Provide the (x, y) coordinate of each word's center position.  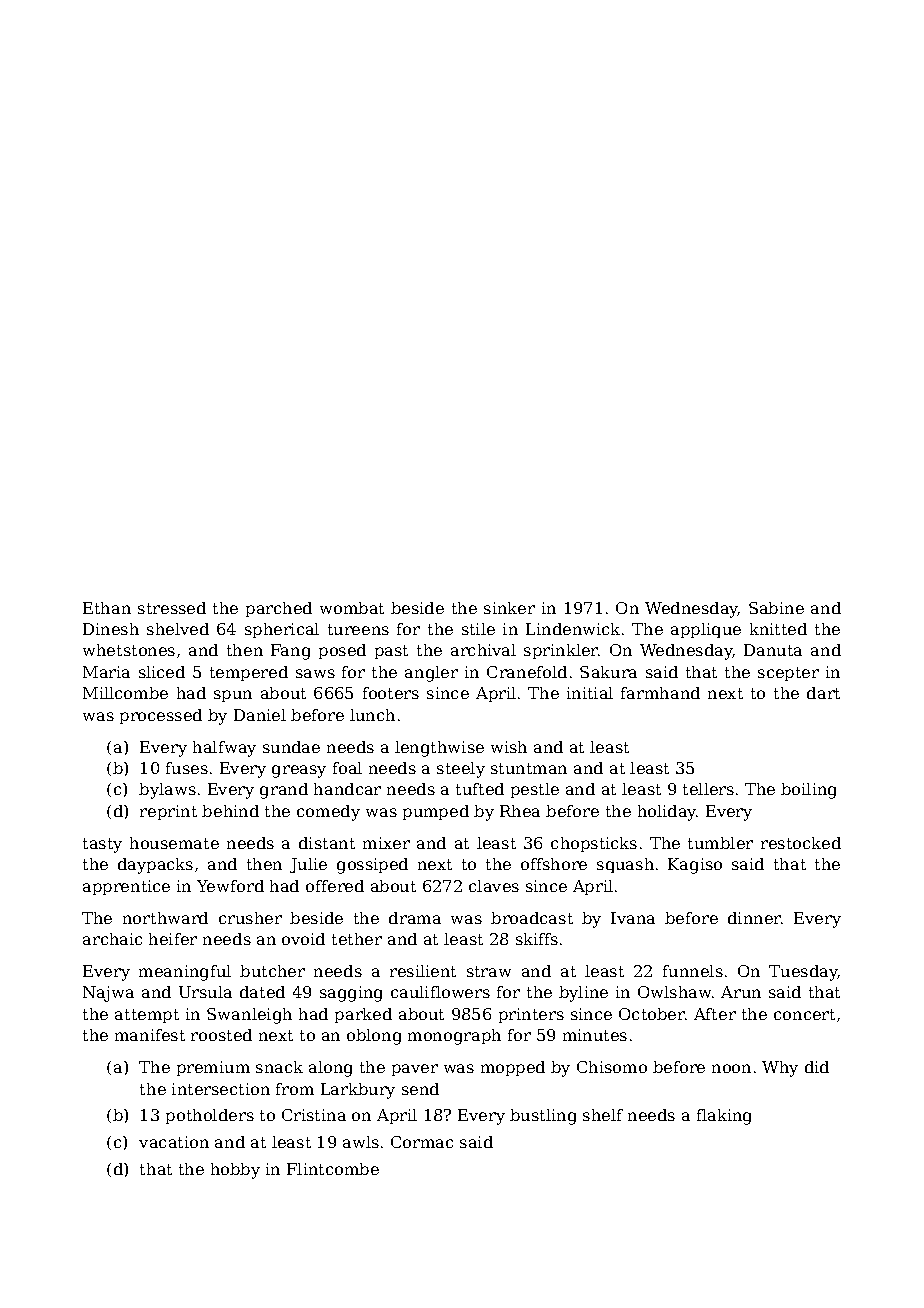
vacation (174, 1142)
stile (478, 629)
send (420, 1089)
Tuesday (803, 973)
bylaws (167, 791)
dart (823, 693)
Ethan (107, 608)
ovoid (303, 939)
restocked (801, 843)
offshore (554, 864)
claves (494, 886)
